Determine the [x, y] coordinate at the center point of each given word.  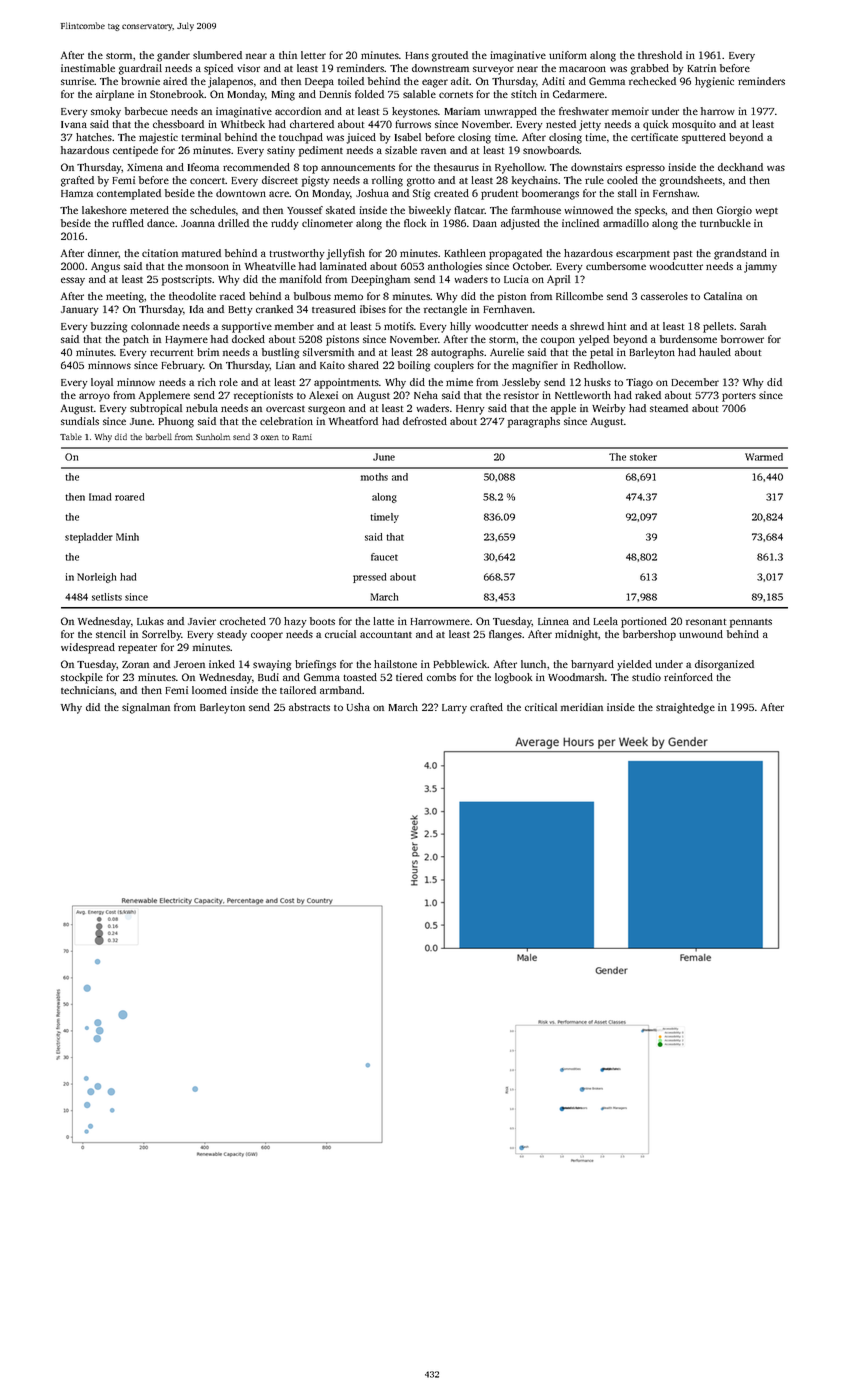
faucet [384, 557]
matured [201, 253]
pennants [751, 623]
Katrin [701, 68]
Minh [127, 537]
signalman [146, 708]
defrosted [425, 421]
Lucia [516, 279]
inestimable [88, 68]
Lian [285, 365]
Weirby [609, 409]
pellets [718, 327]
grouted [450, 56]
